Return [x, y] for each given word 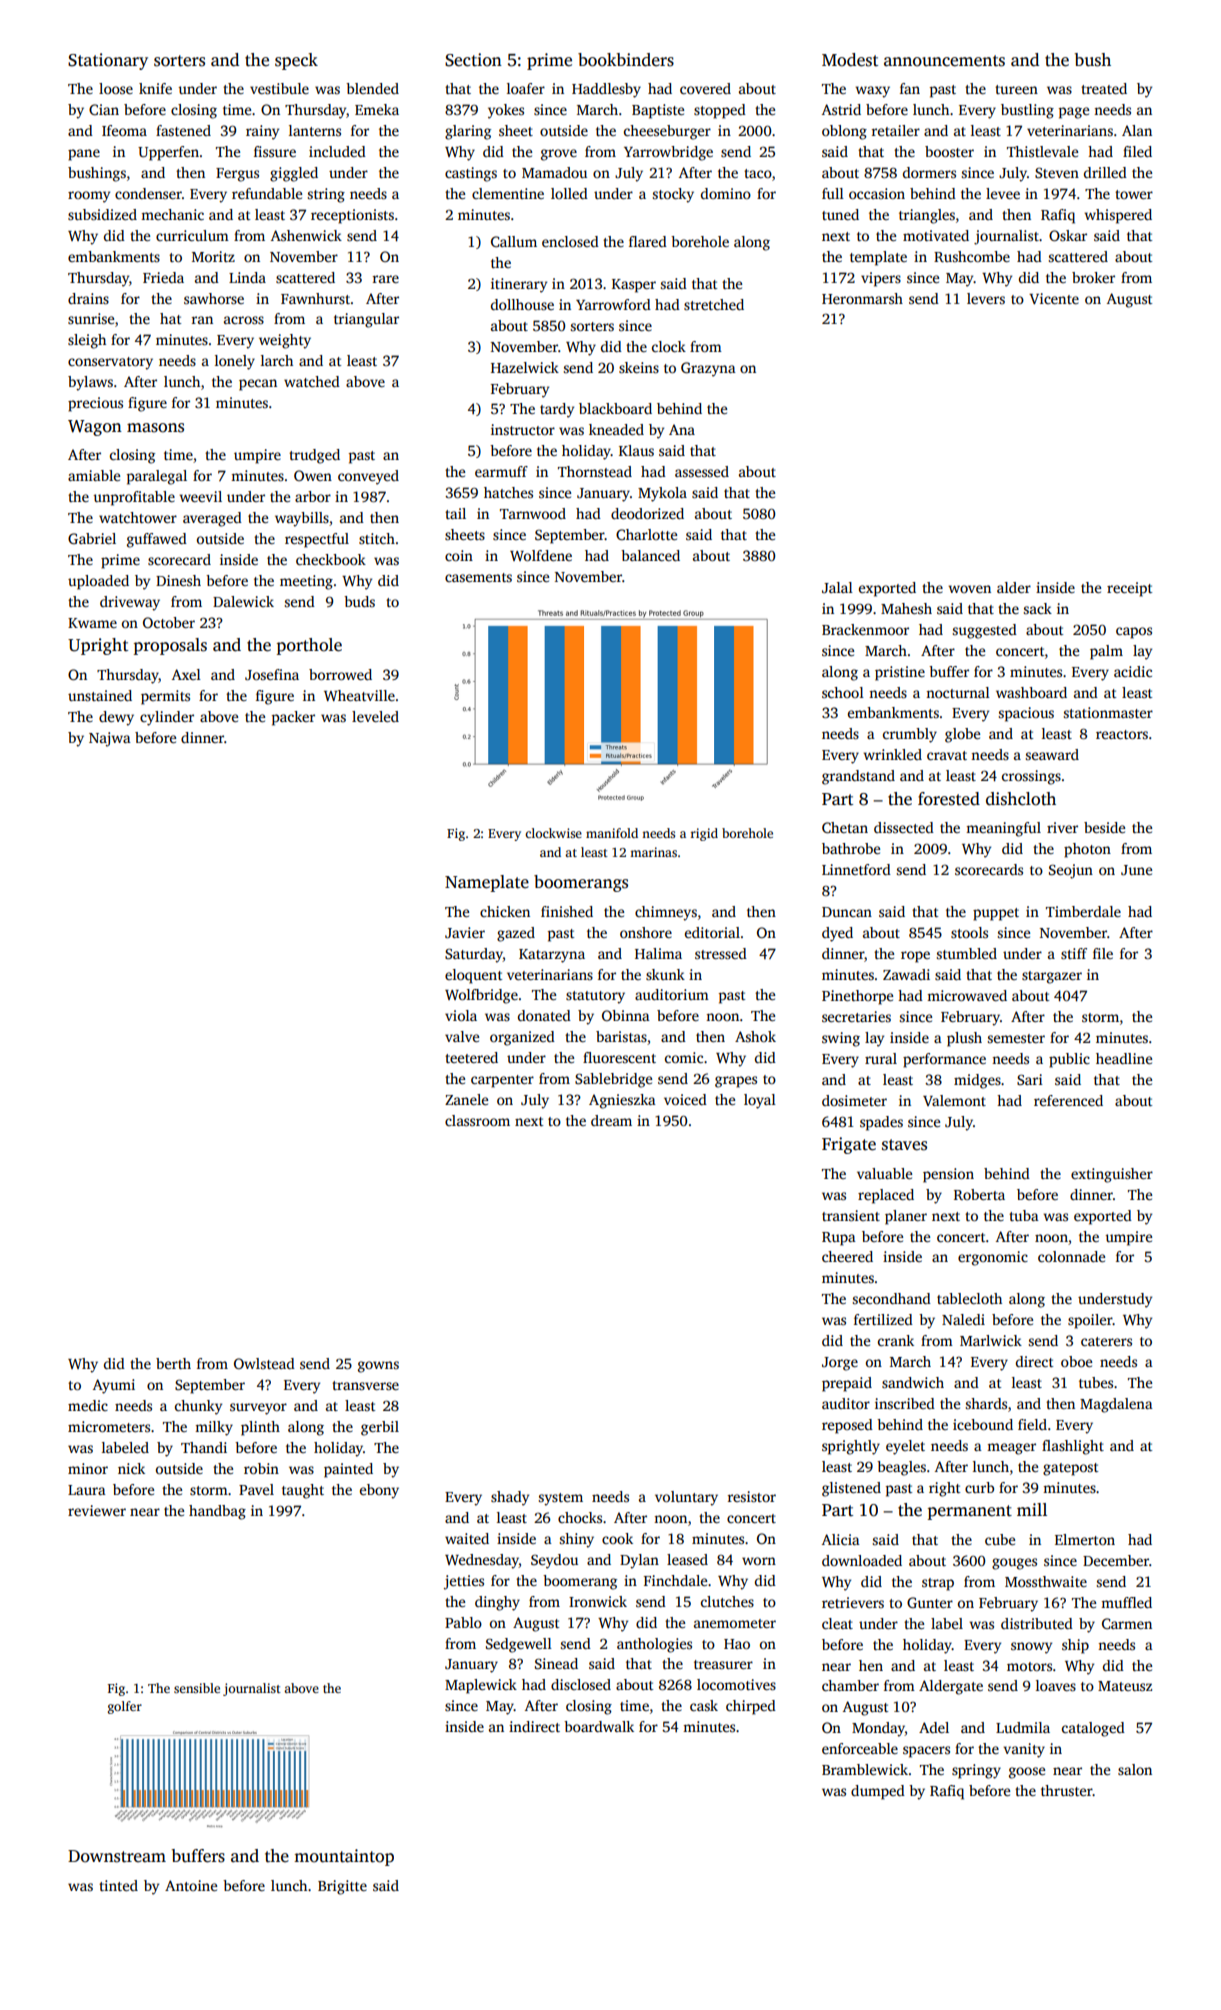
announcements [944, 61]
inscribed [905, 1403]
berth [173, 1363]
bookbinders [626, 60]
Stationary [108, 61]
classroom [477, 1120]
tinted [118, 1885]
